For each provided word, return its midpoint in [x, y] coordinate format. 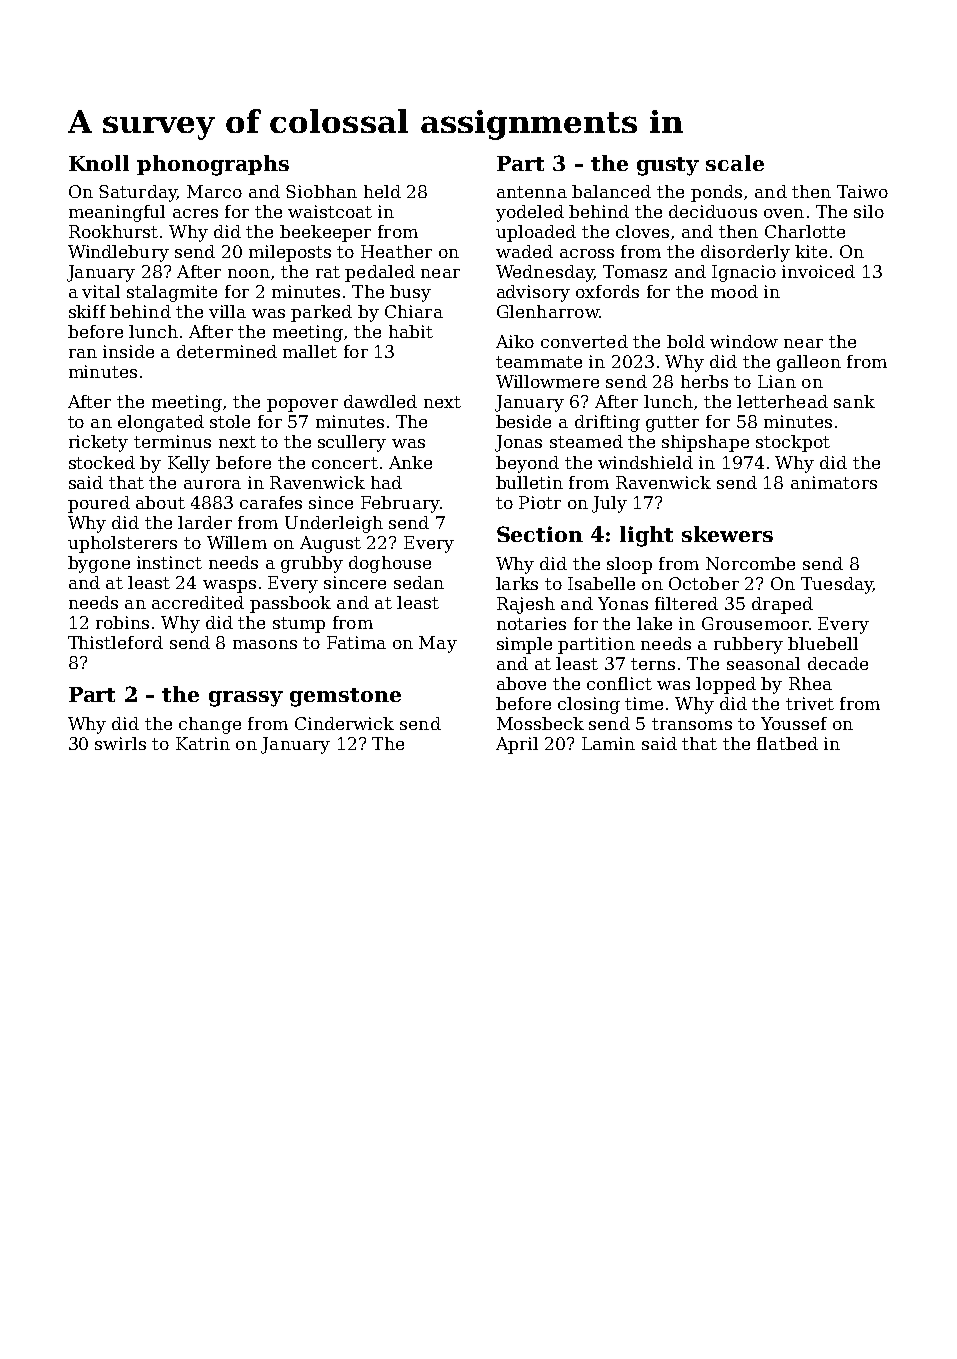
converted [584, 341]
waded [524, 251]
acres [195, 213]
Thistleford [115, 642]
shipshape [705, 443]
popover [302, 405]
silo [869, 211]
